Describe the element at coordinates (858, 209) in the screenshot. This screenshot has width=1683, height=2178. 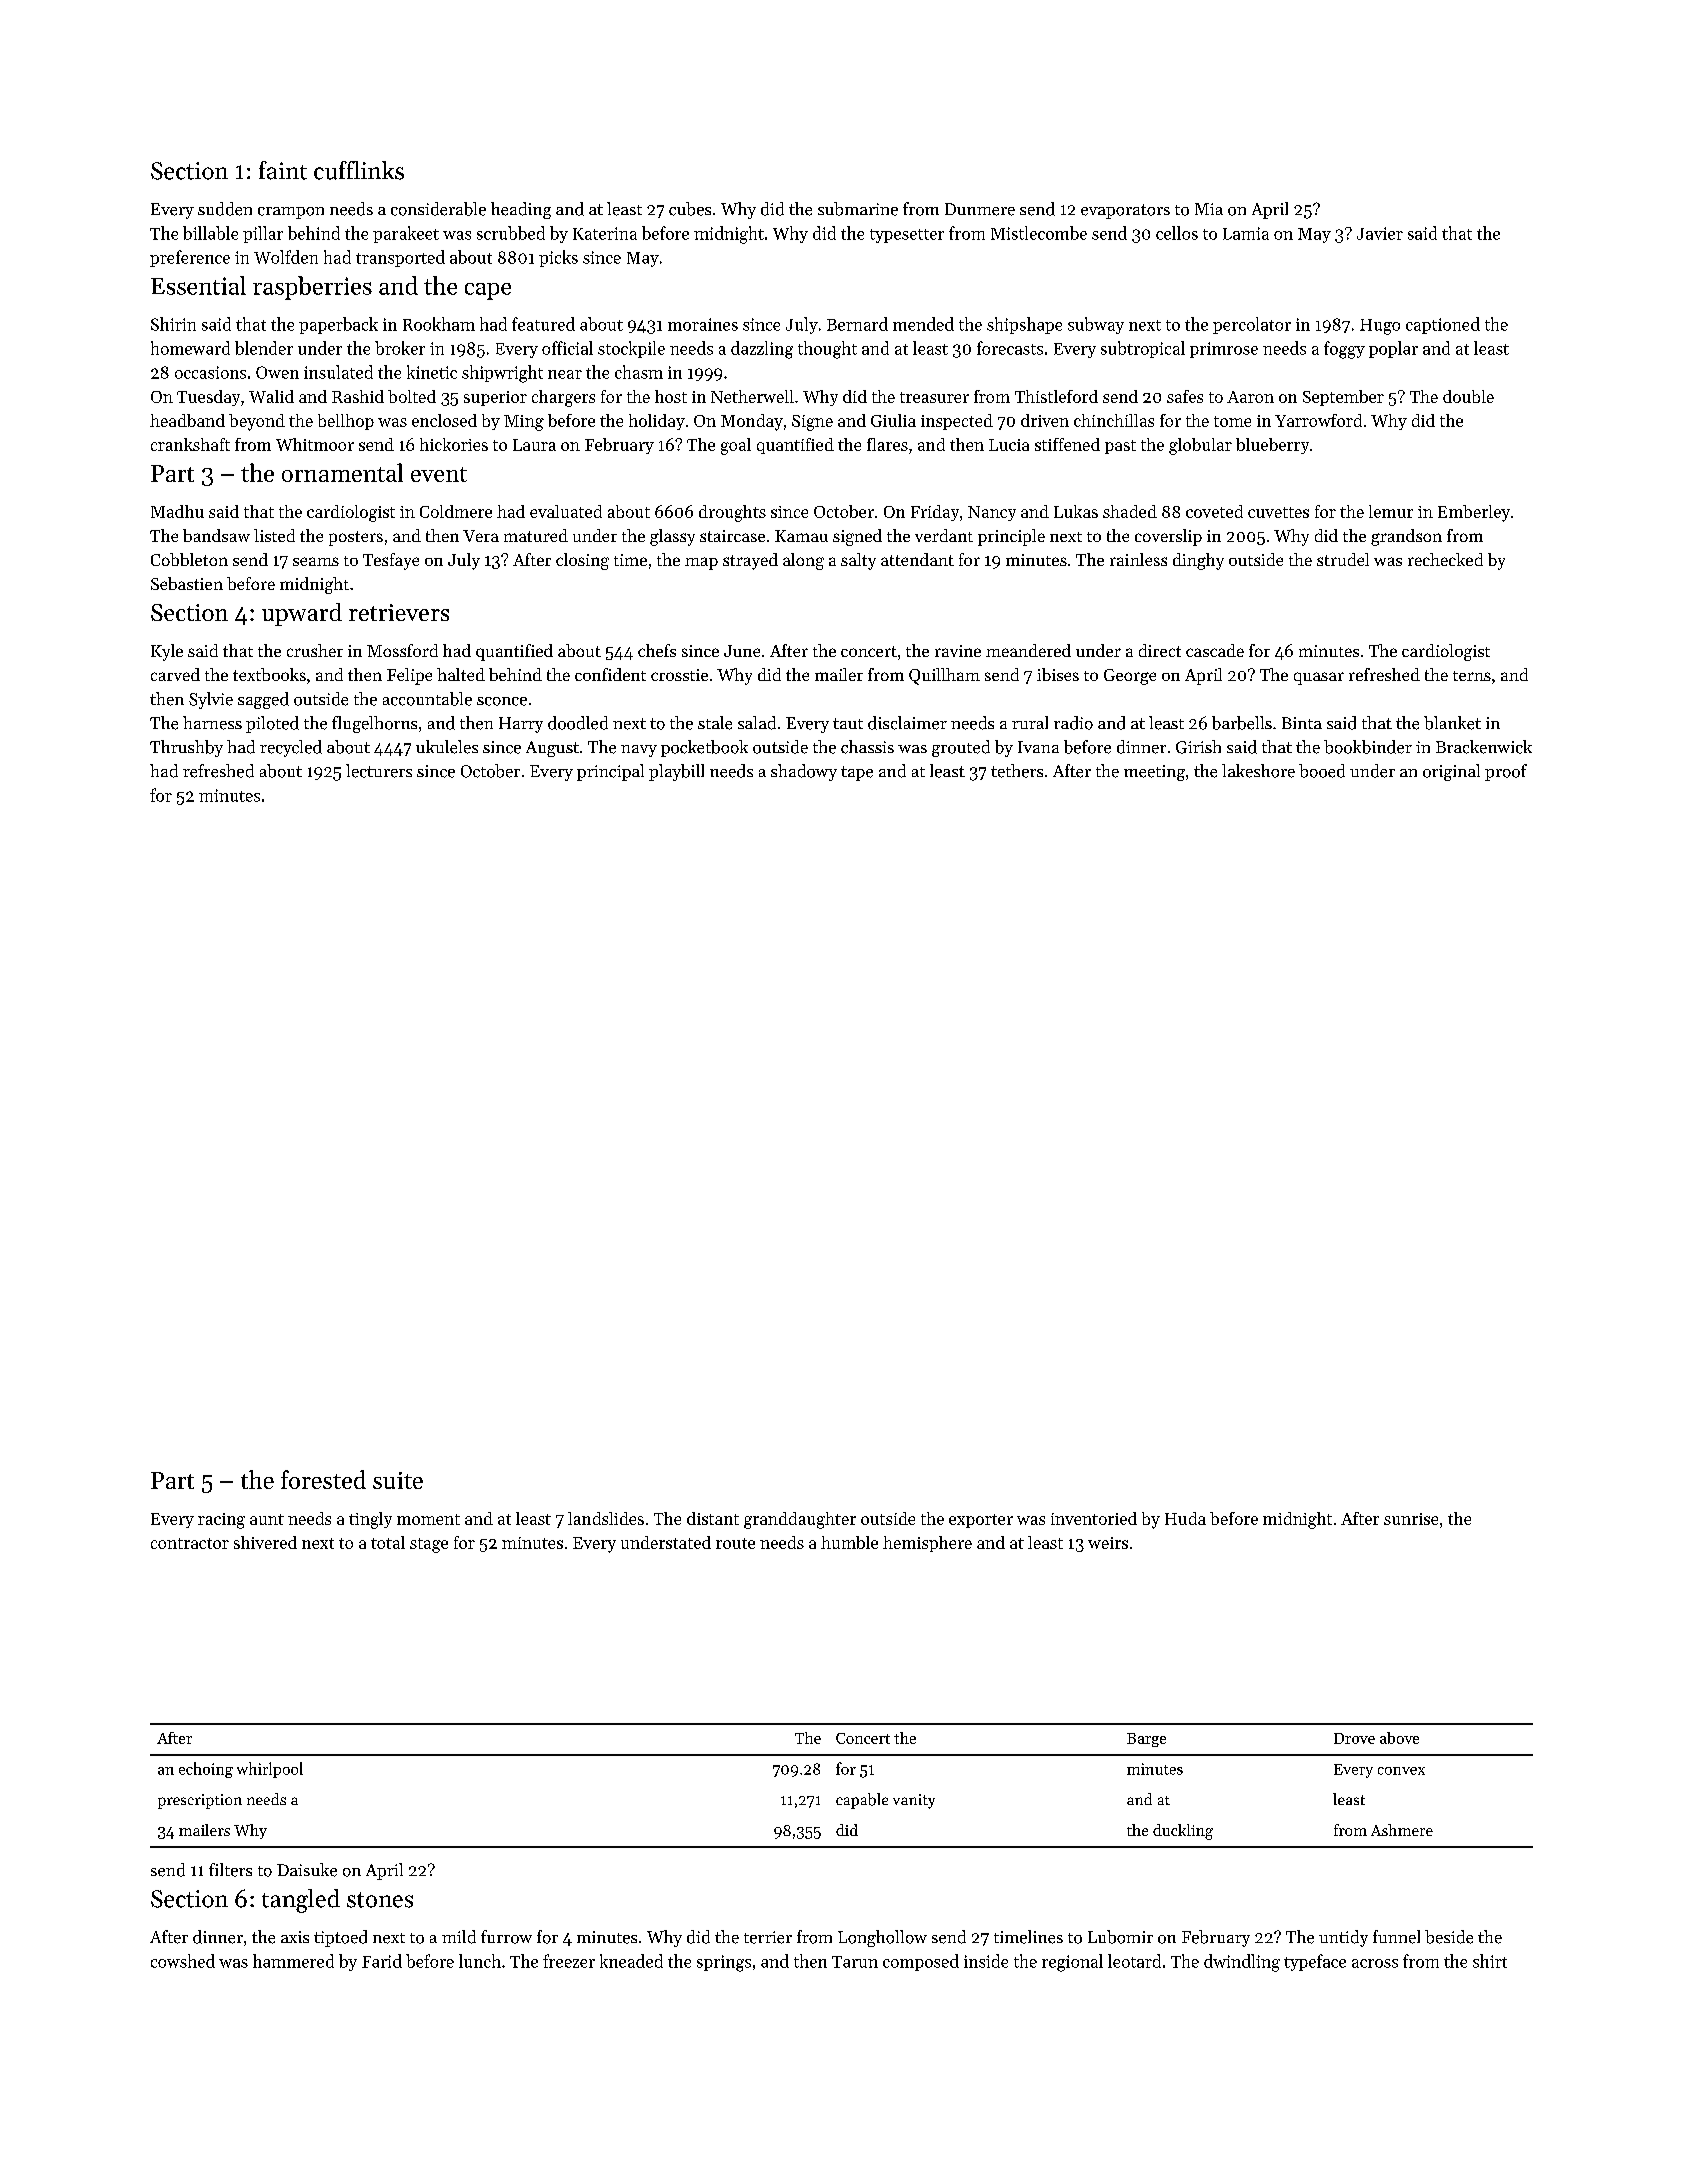
I see `submarine` at that location.
